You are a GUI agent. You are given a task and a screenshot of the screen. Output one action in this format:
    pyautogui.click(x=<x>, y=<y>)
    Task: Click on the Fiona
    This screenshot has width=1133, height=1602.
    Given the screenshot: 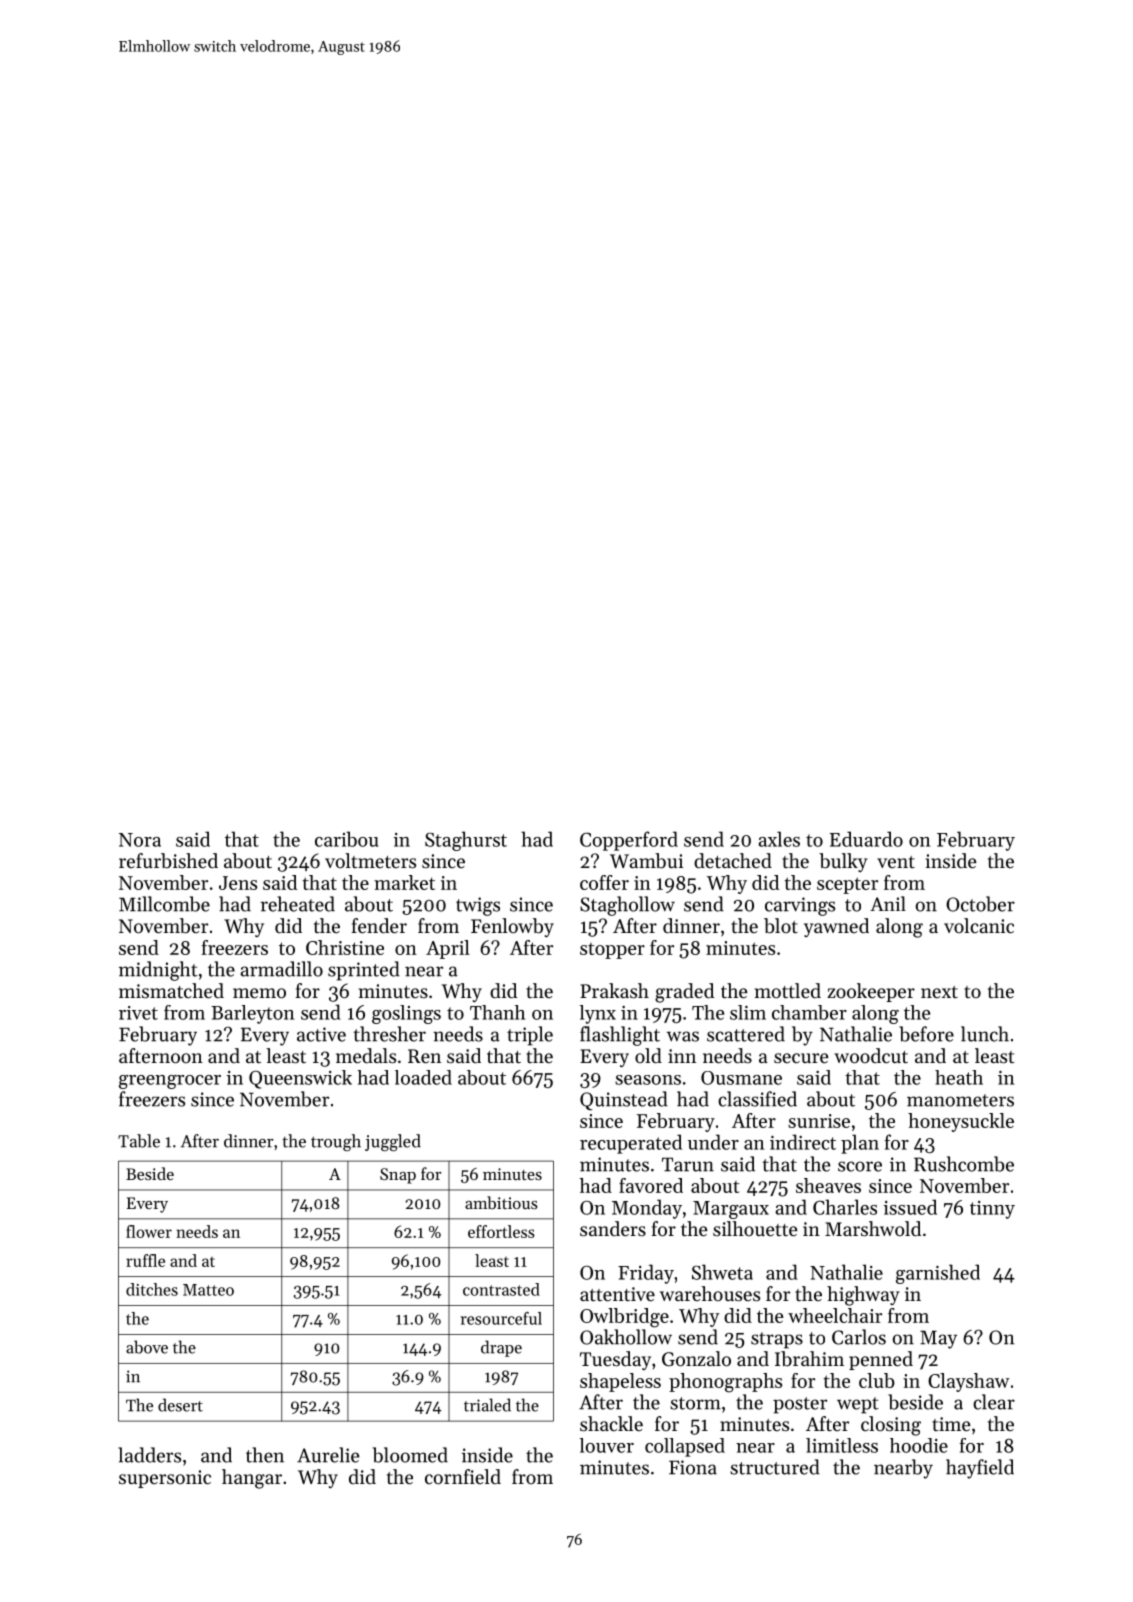 What is the action you would take?
    pyautogui.click(x=693, y=1467)
